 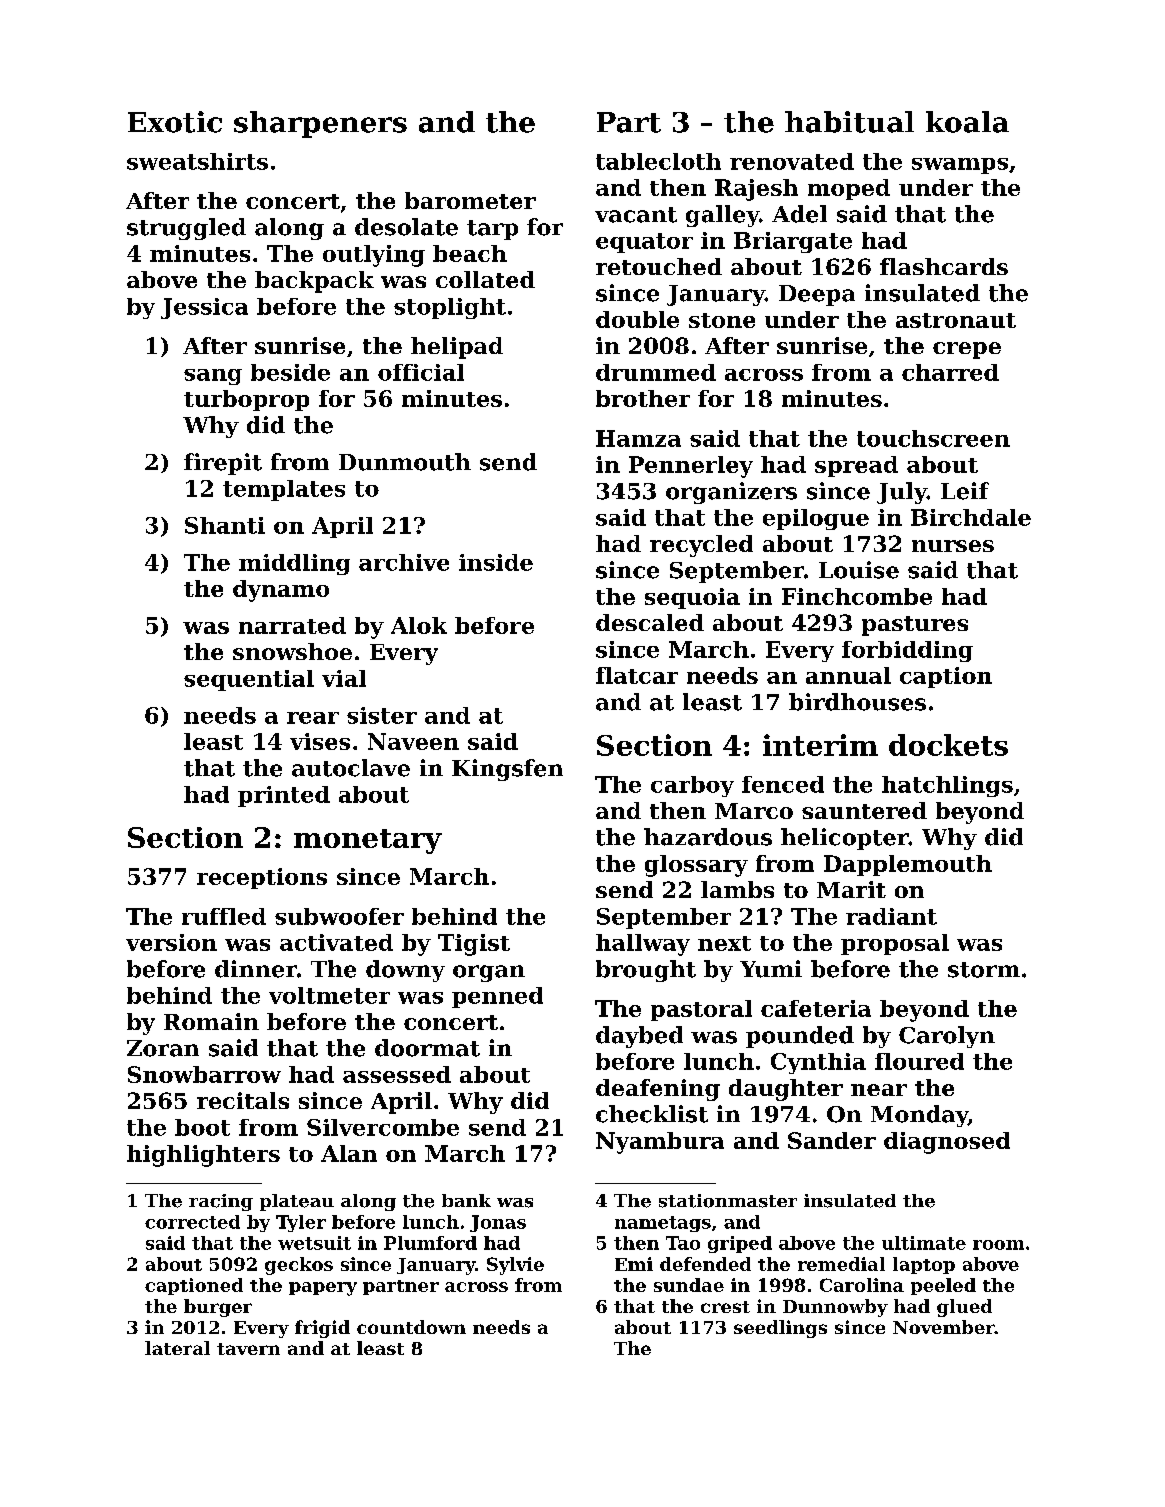 What do you see at coordinates (652, 1114) in the image?
I see `checklist` at bounding box center [652, 1114].
